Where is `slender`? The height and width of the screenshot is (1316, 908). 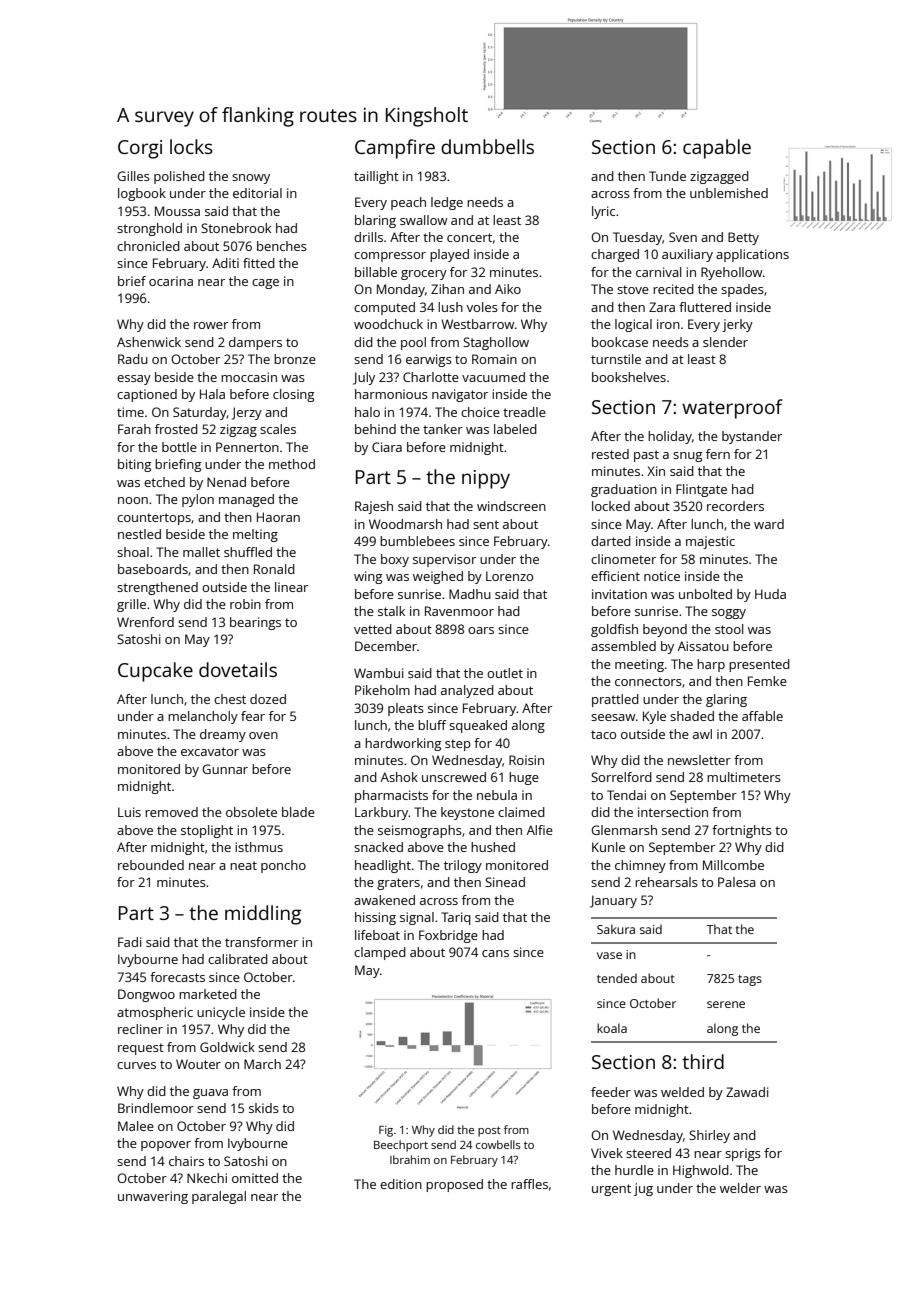 slender is located at coordinates (725, 342).
